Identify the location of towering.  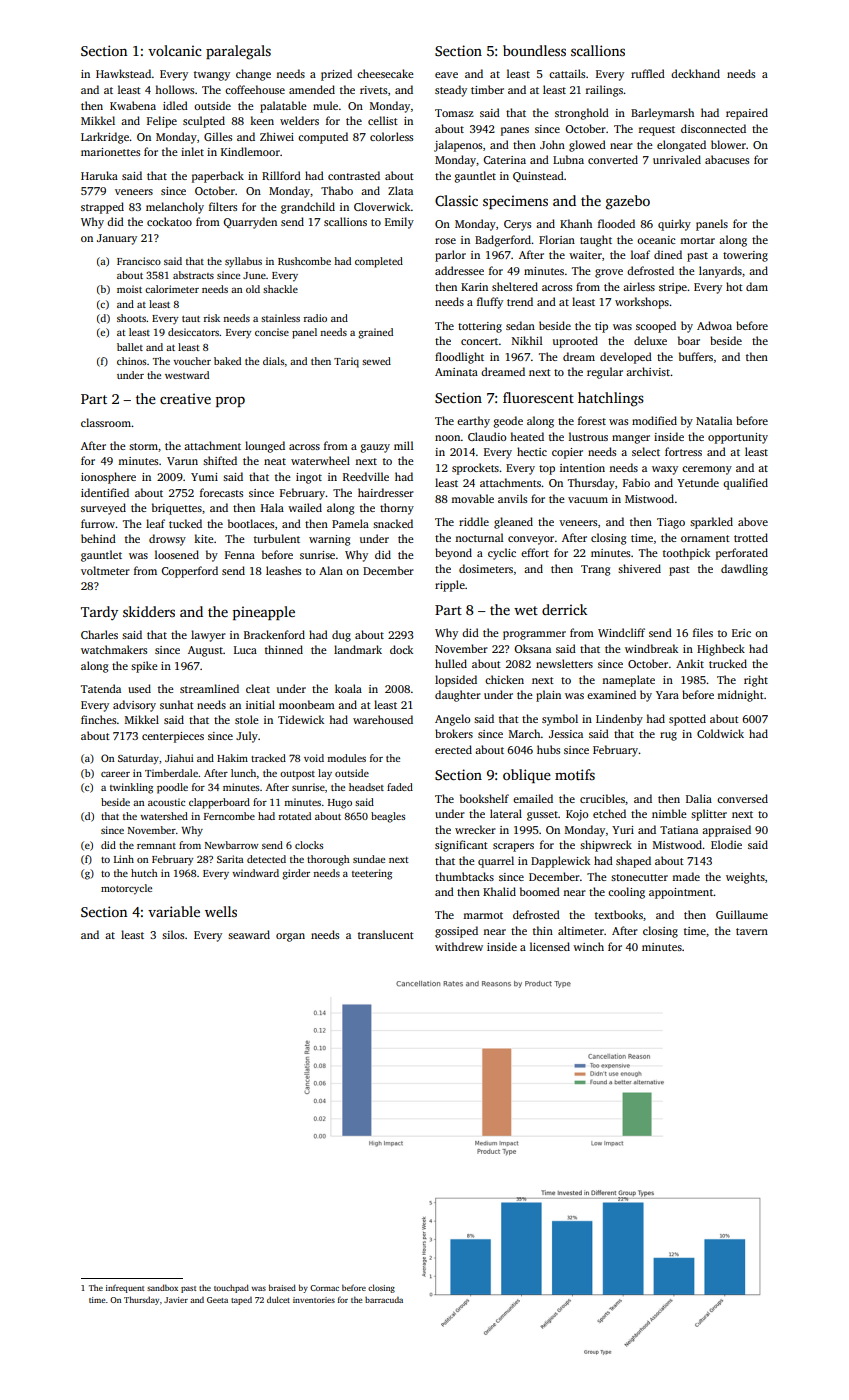
(745, 256).
